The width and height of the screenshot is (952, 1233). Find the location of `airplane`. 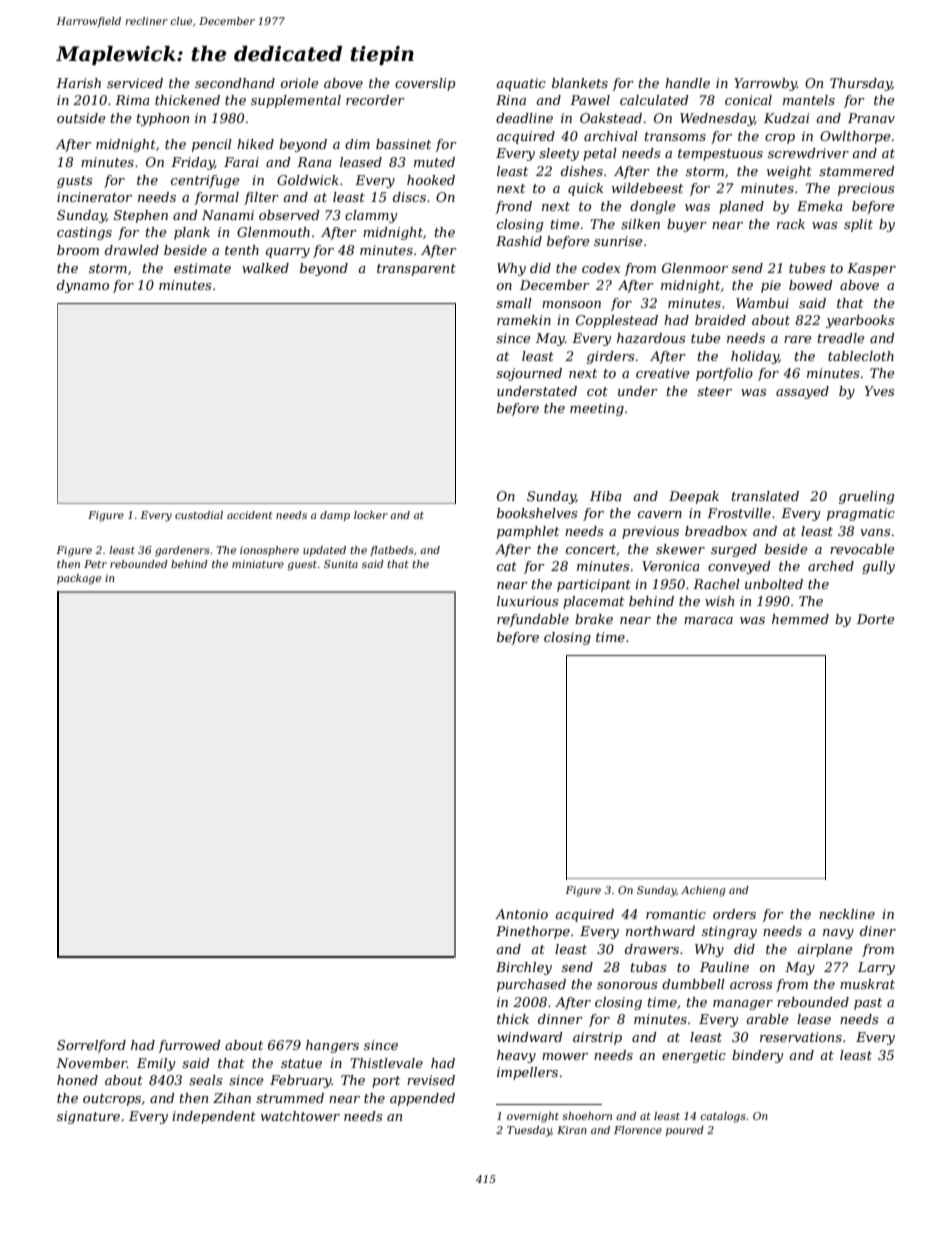

airplane is located at coordinates (825, 950).
